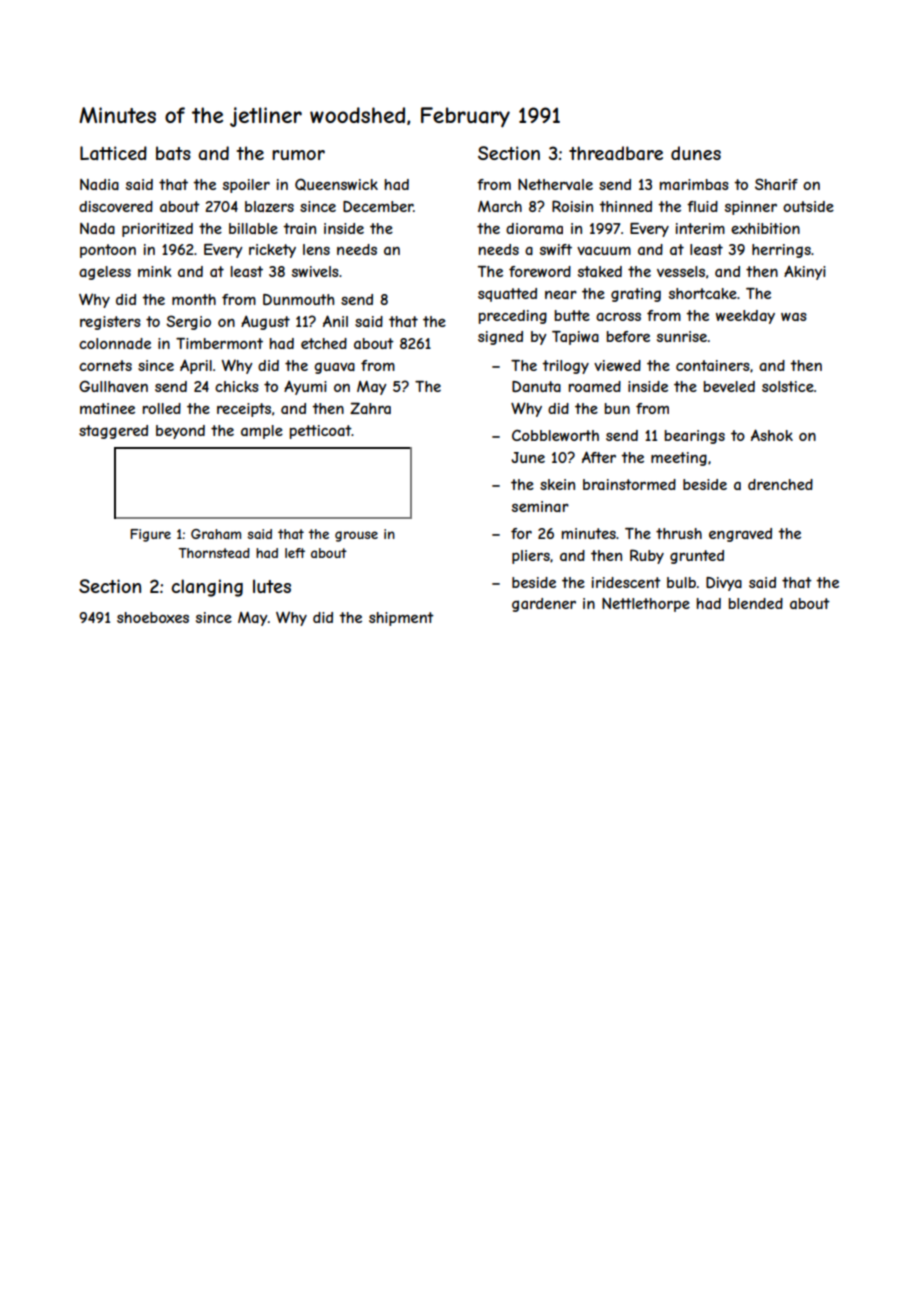 This screenshot has height=1308, width=924. I want to click on Cobbleworth, so click(555, 435).
